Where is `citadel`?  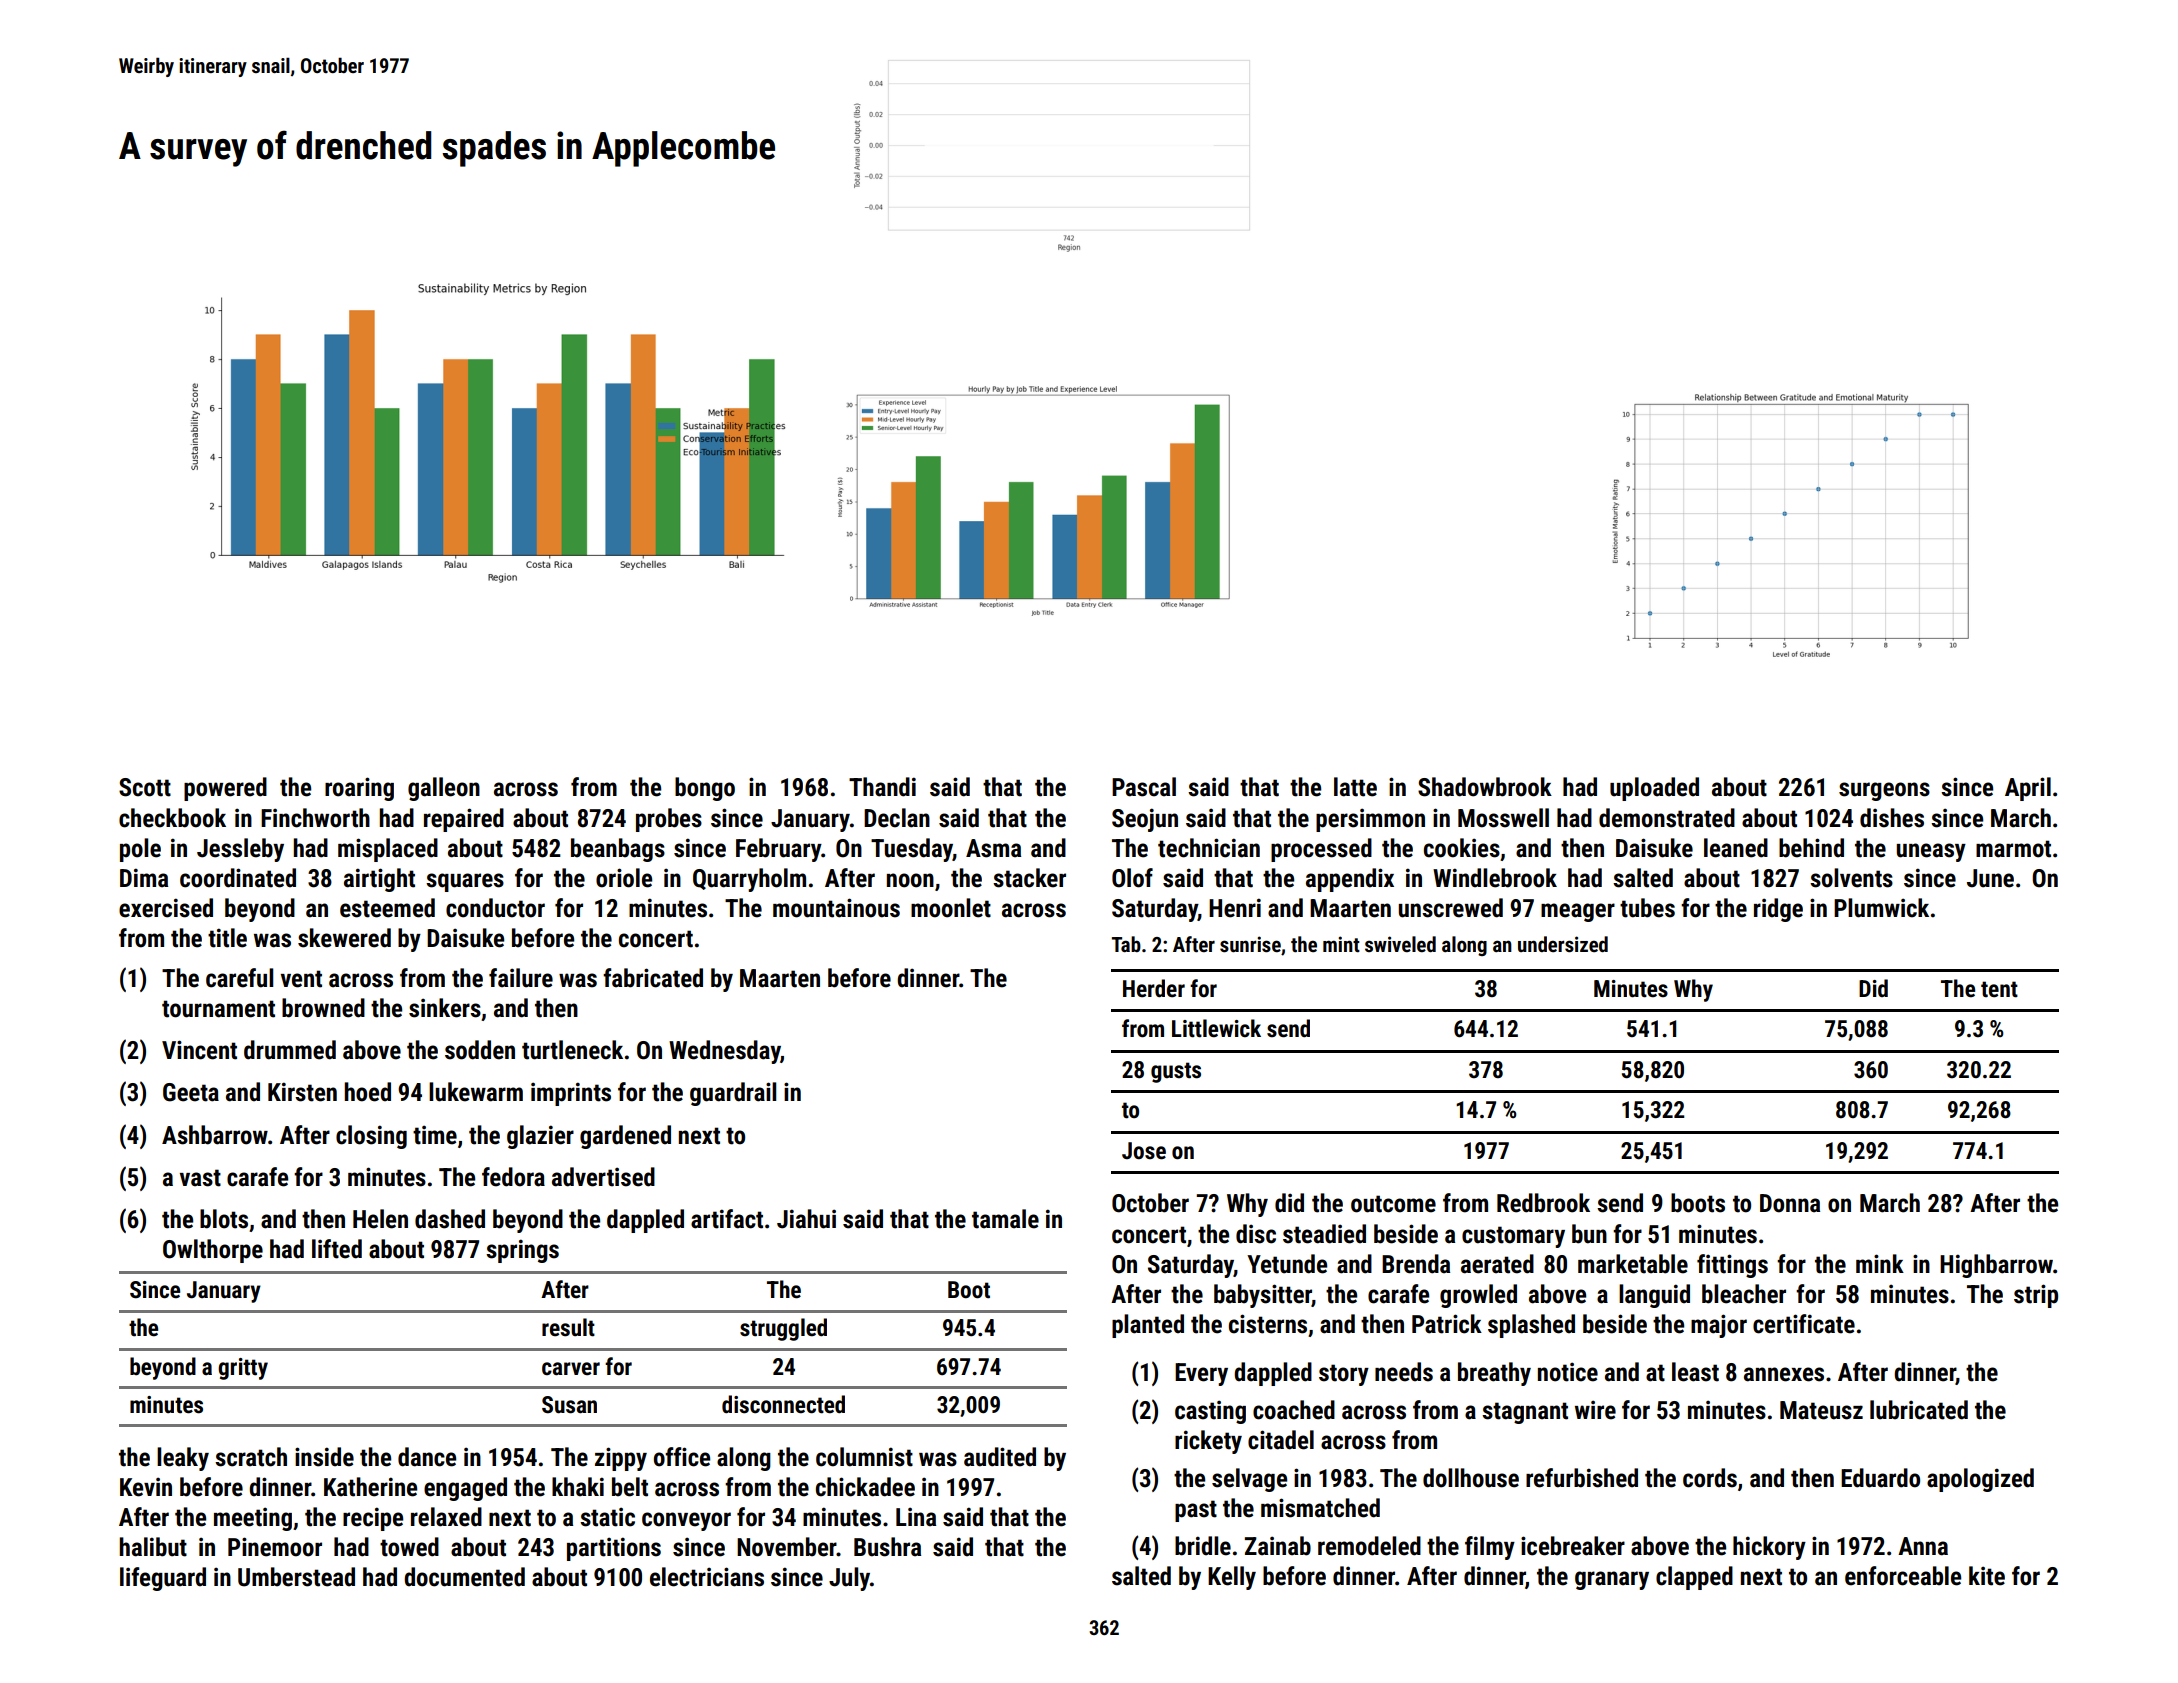
citadel is located at coordinates (1281, 1440).
